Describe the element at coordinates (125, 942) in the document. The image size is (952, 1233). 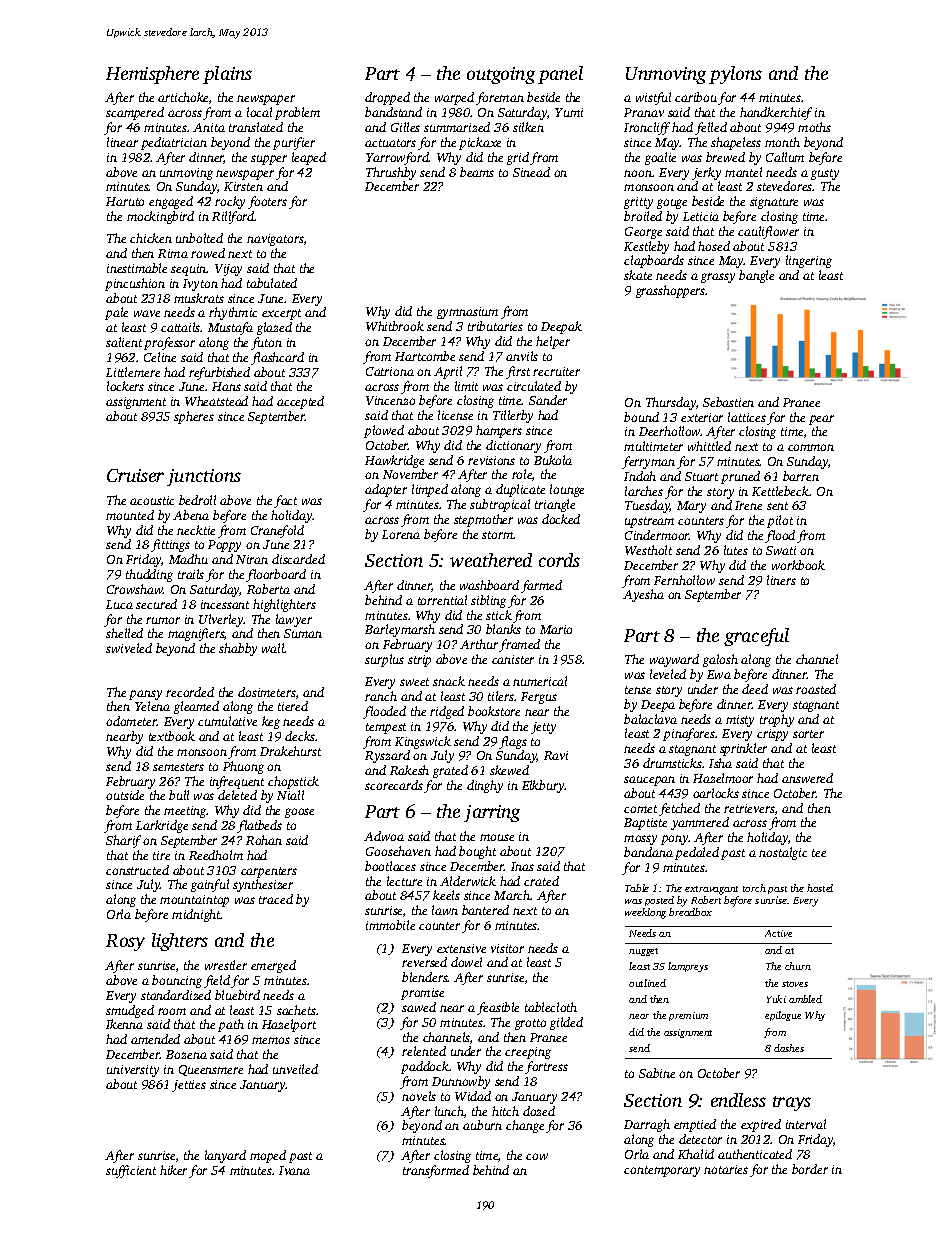
I see `Rosy` at that location.
